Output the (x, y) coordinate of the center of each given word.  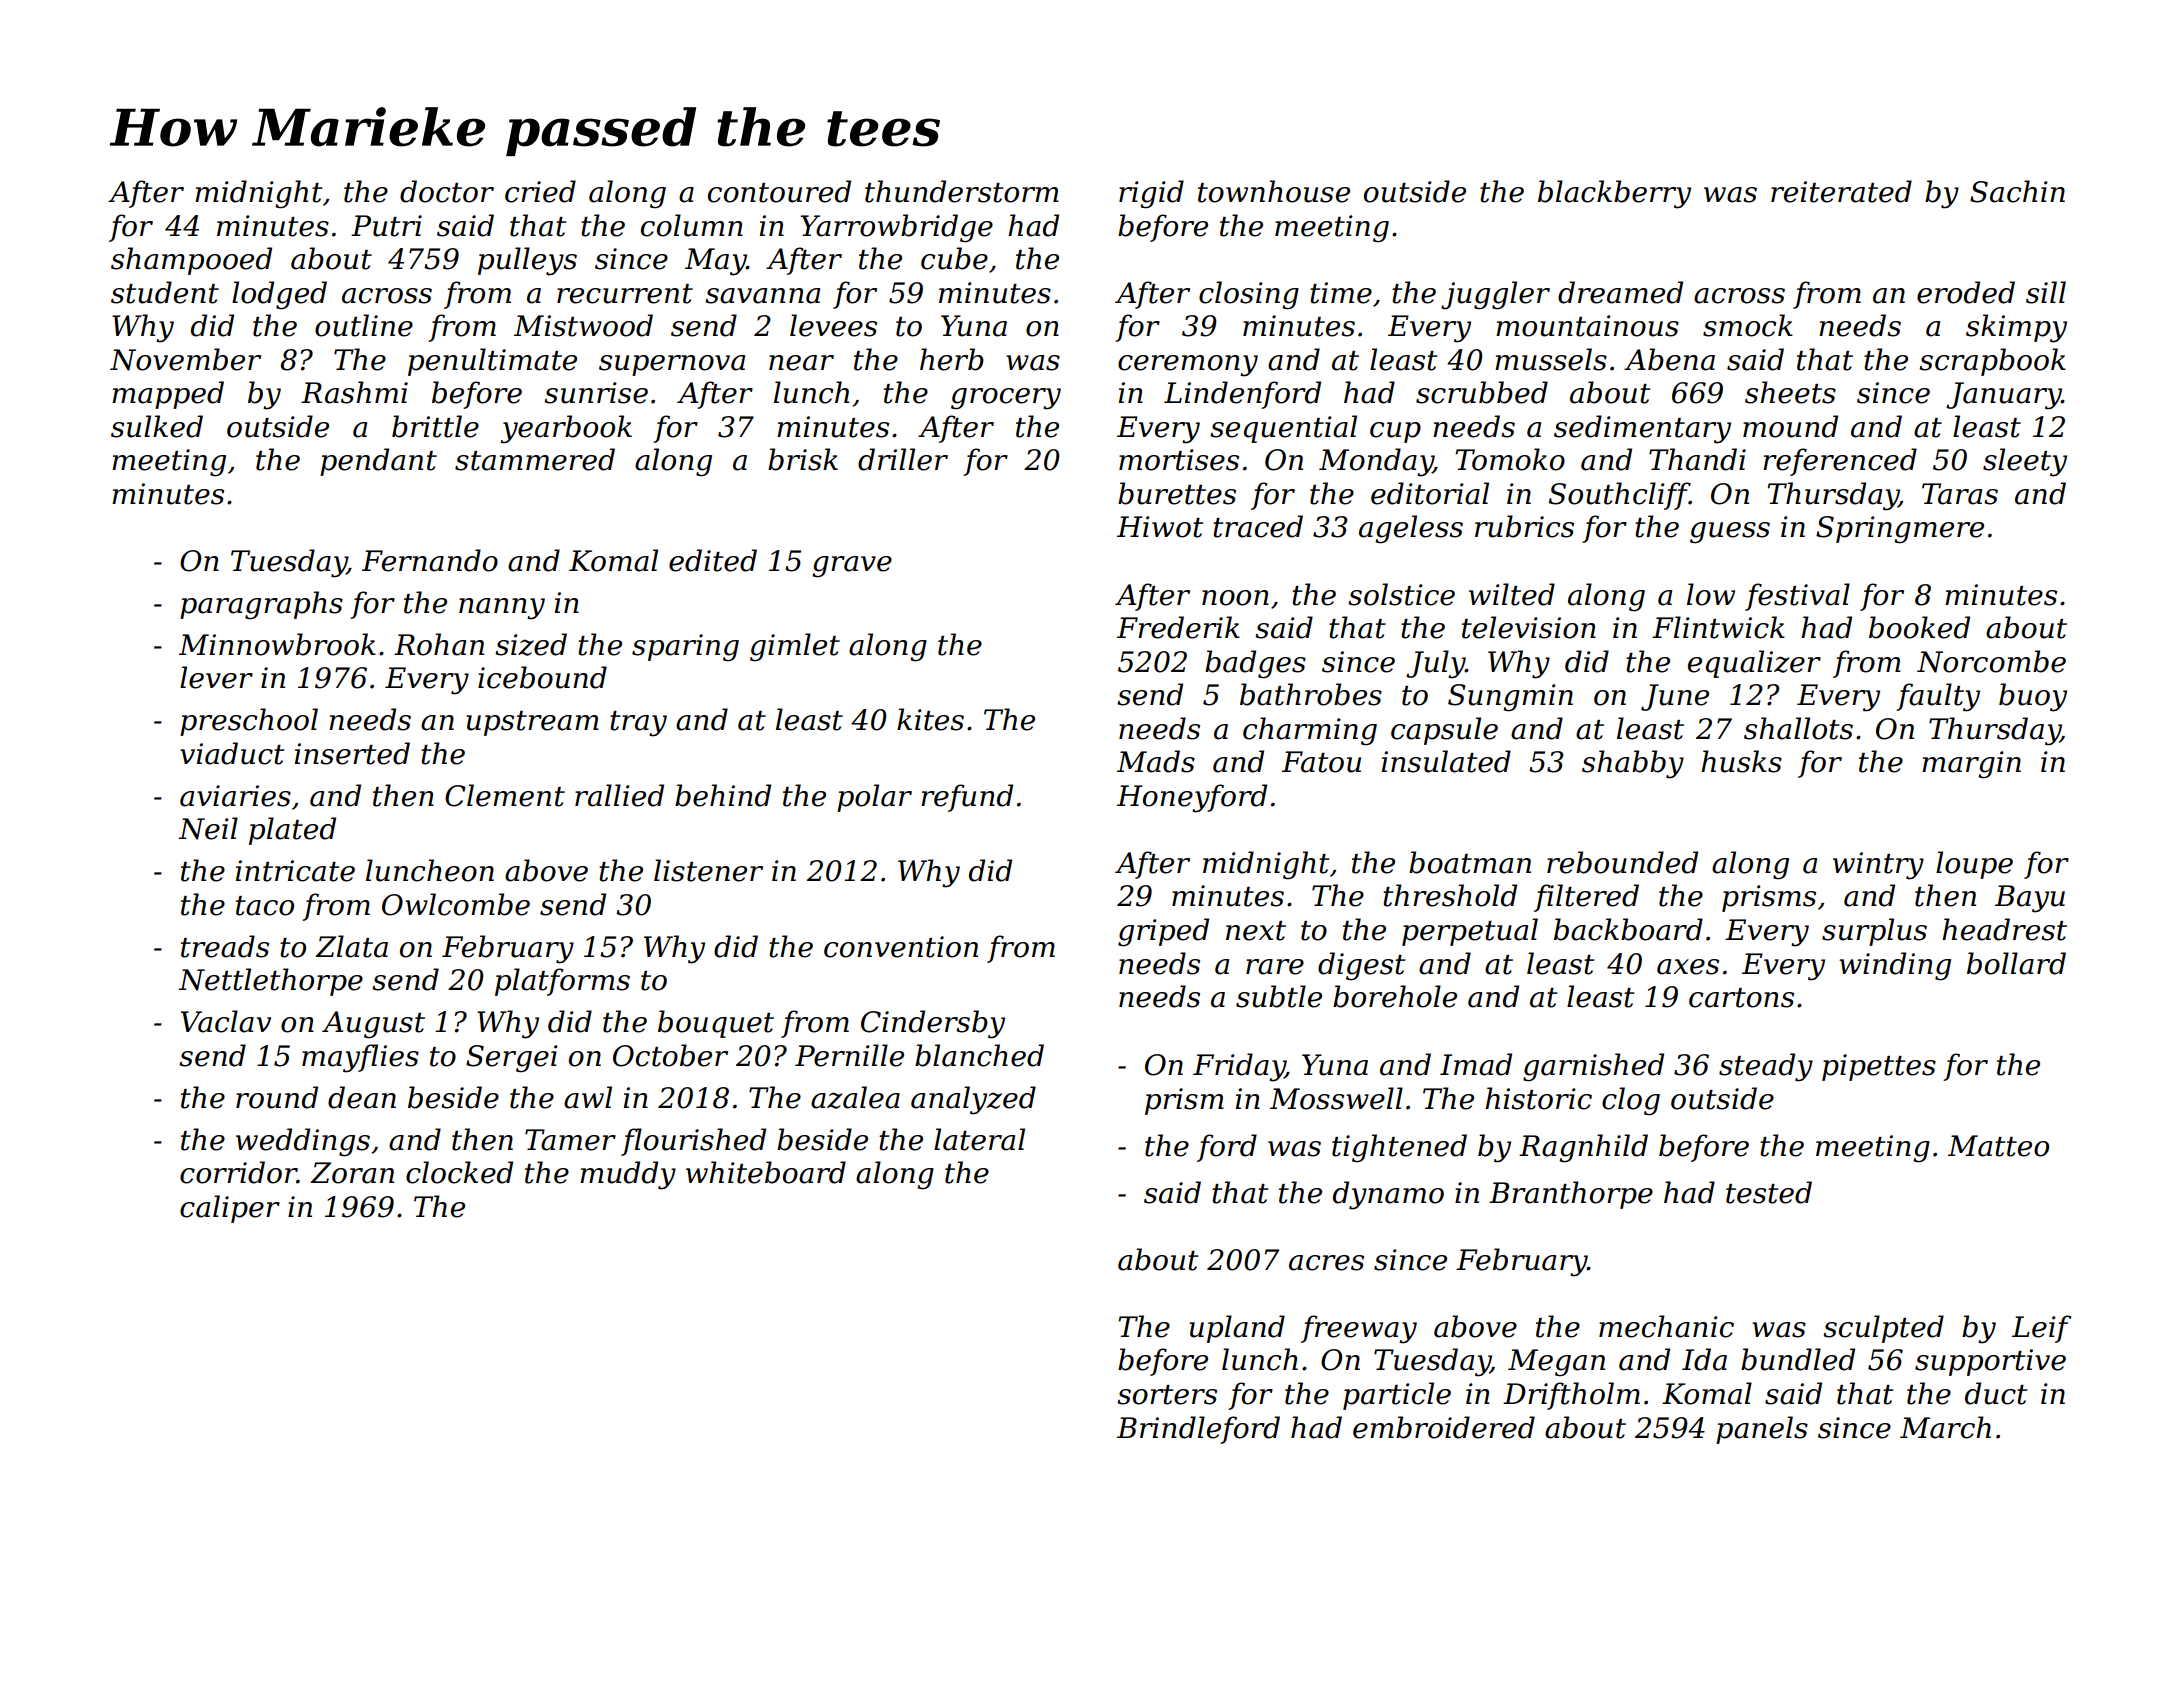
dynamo (1388, 1195)
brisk (803, 459)
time (1341, 293)
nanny (502, 609)
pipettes (1879, 1067)
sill (2046, 292)
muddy (628, 1175)
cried (540, 191)
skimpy (2016, 328)
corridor (238, 1172)
